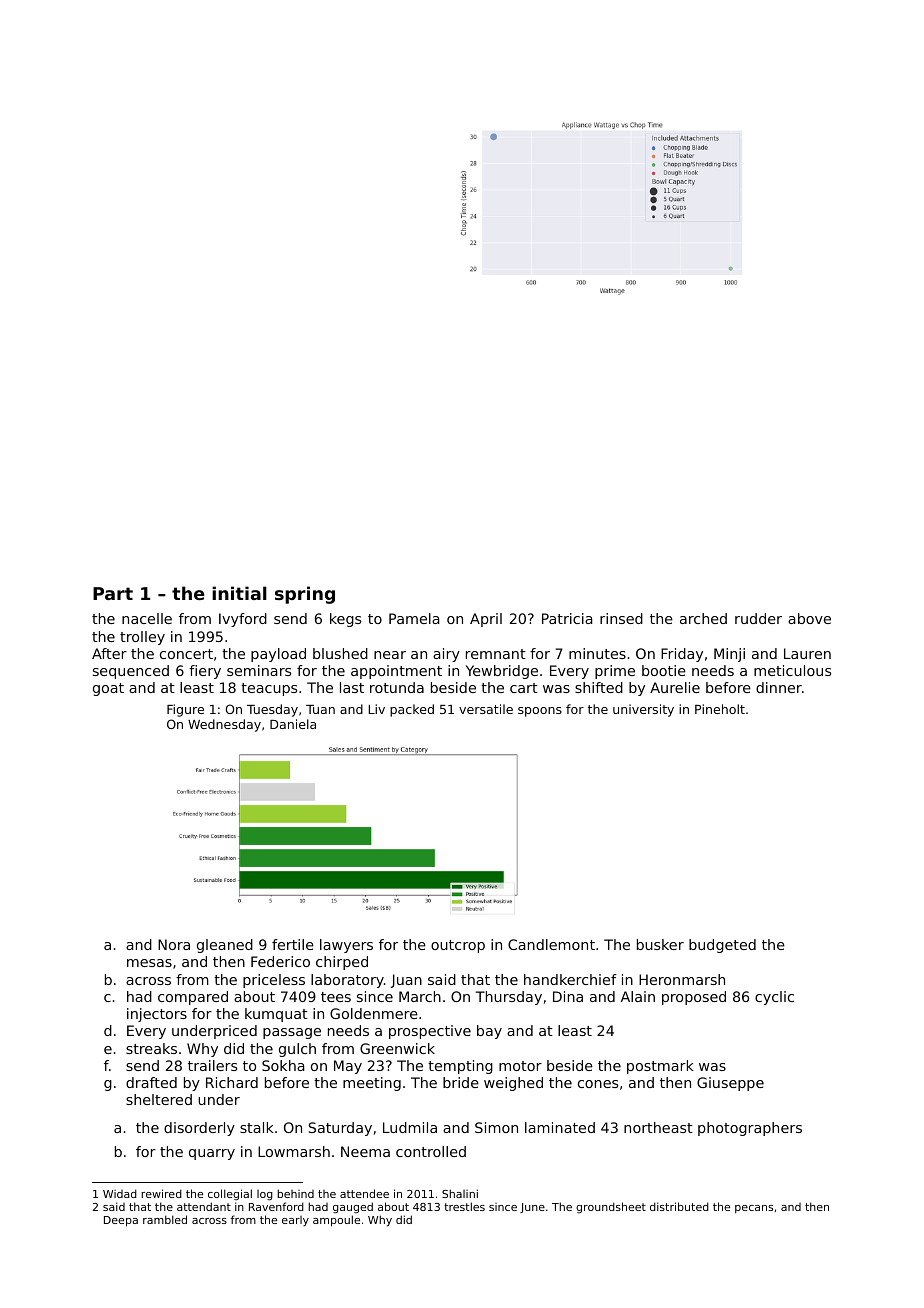  Describe the element at coordinates (720, 709) in the screenshot. I see `Pineholt` at that location.
